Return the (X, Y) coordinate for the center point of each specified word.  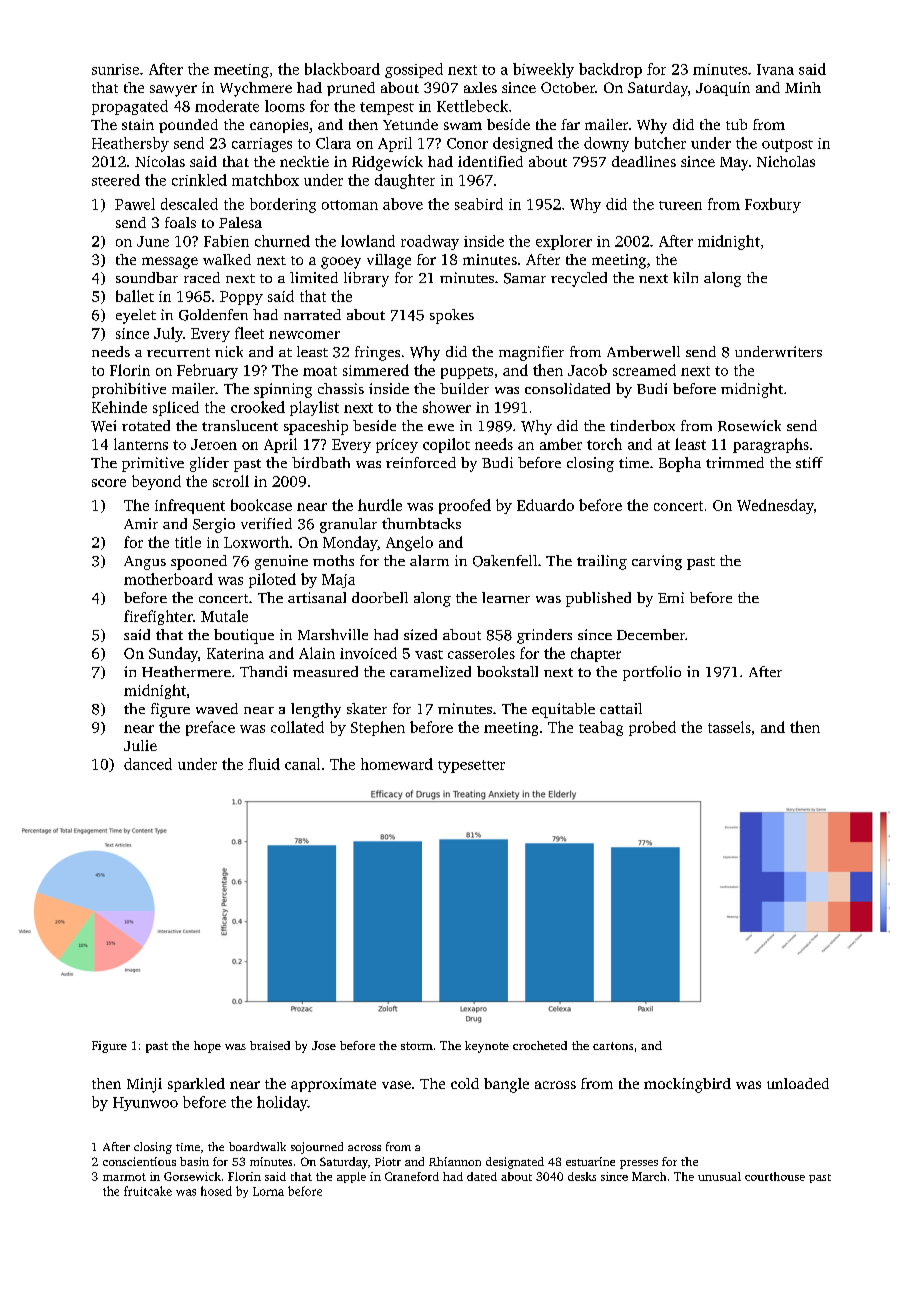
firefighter (158, 617)
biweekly (543, 70)
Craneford (412, 1176)
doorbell (380, 597)
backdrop (610, 70)
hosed (216, 1191)
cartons (613, 1046)
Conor (467, 143)
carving (657, 562)
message (170, 263)
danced (148, 764)
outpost (787, 145)
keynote (487, 1047)
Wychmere (256, 89)
